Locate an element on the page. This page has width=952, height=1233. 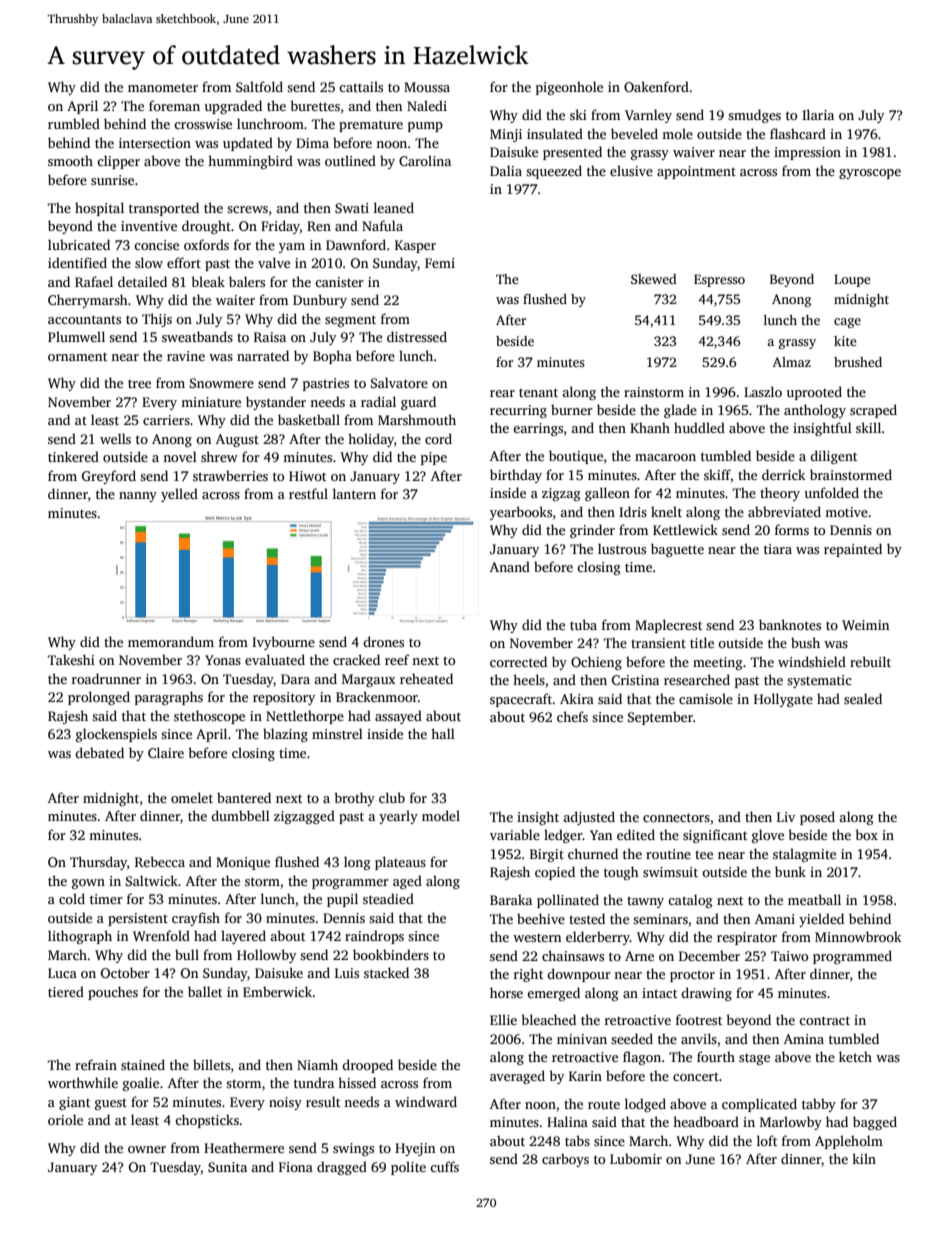
bagged is located at coordinates (875, 1123).
